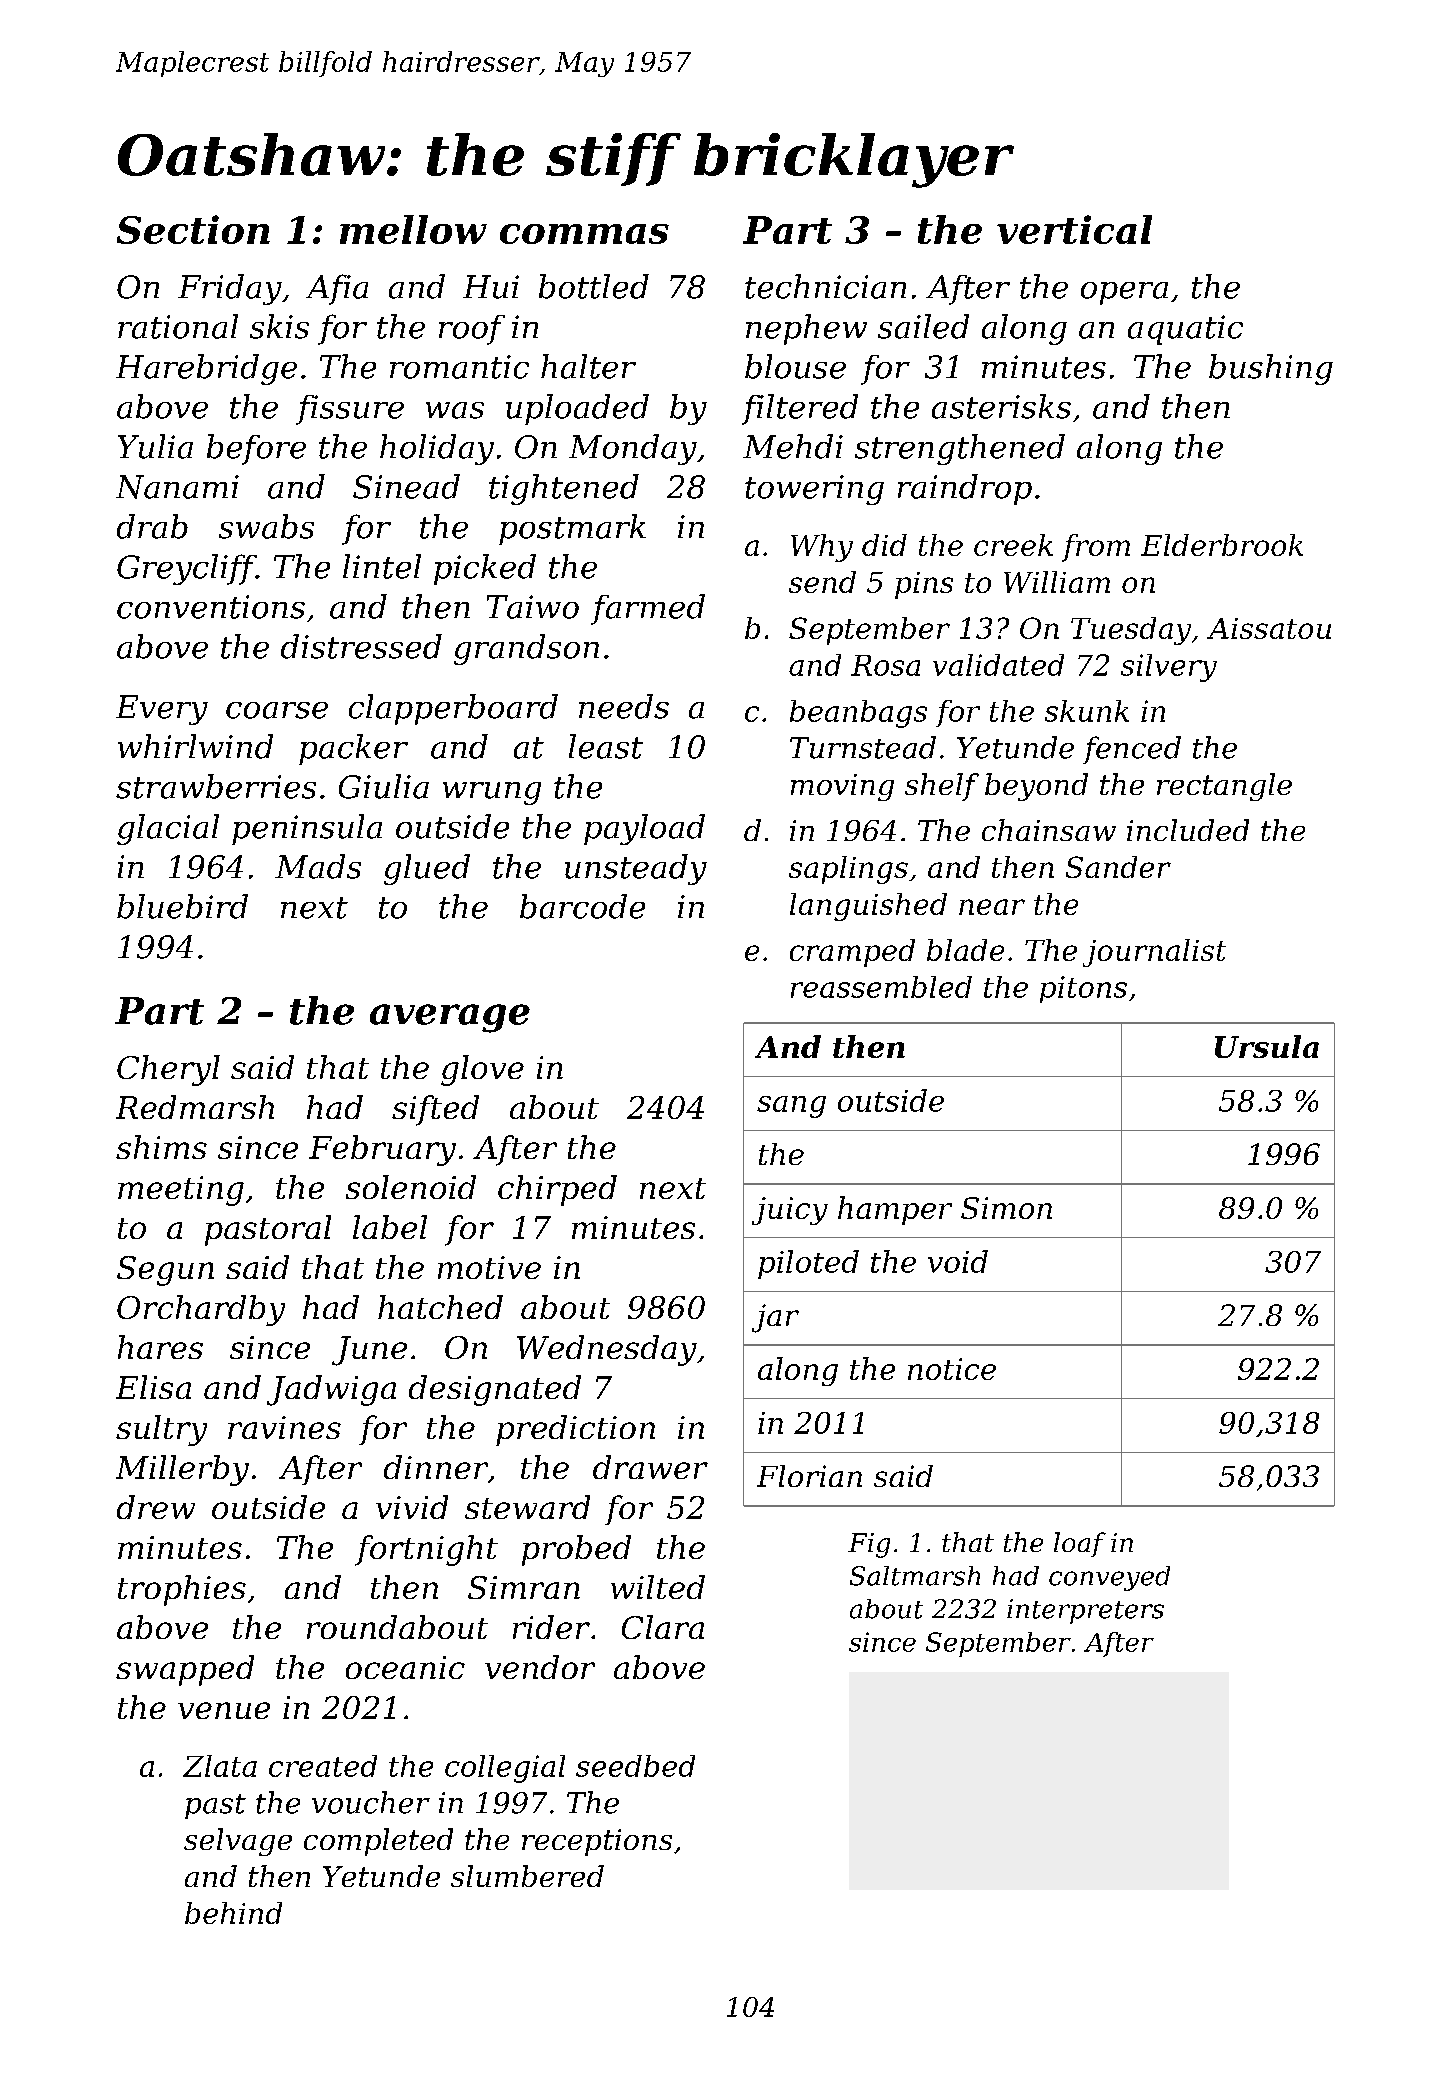  Describe the element at coordinates (155, 446) in the screenshot. I see `Yulia` at that location.
